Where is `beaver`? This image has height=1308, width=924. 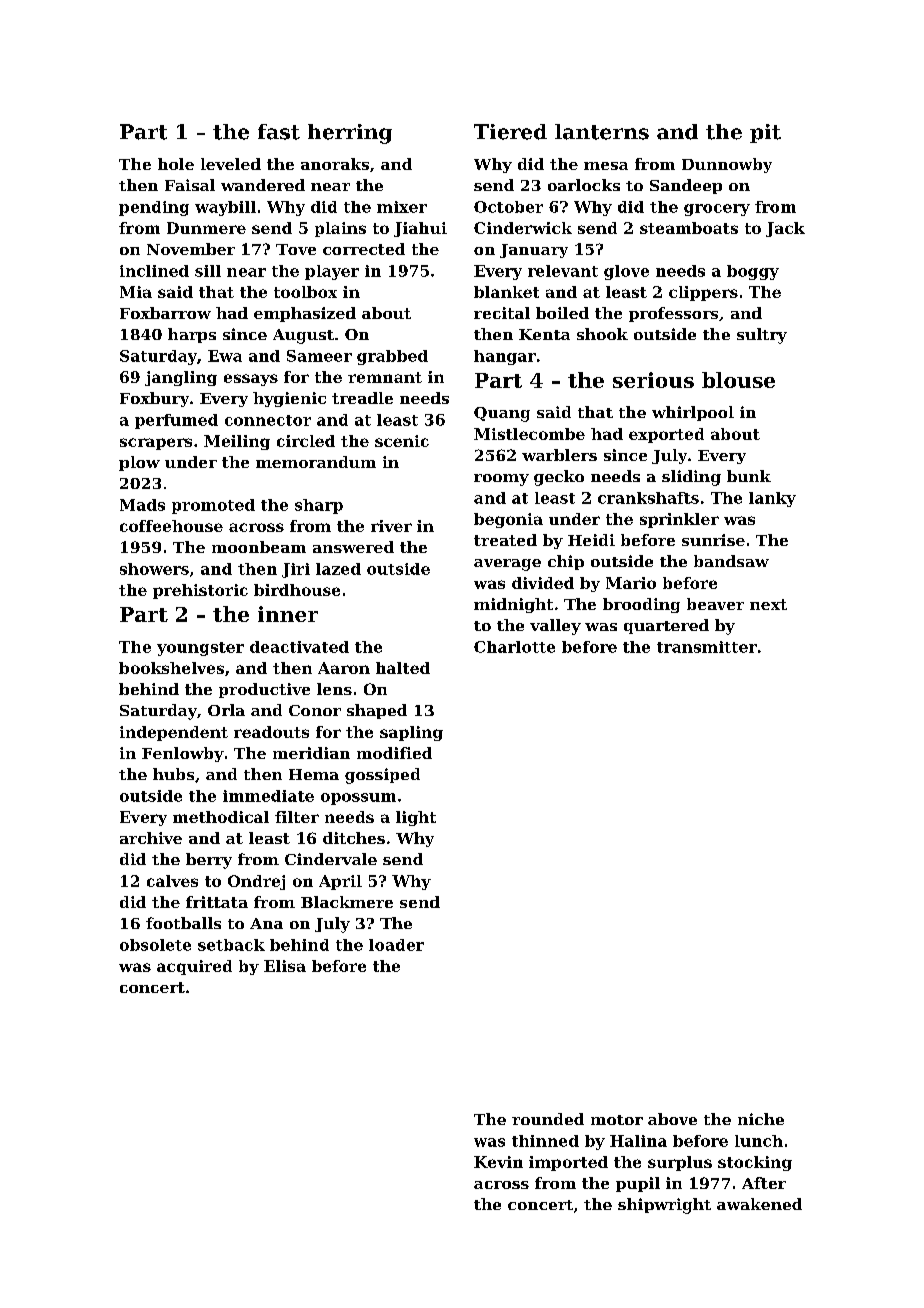
beaver is located at coordinates (715, 604).
